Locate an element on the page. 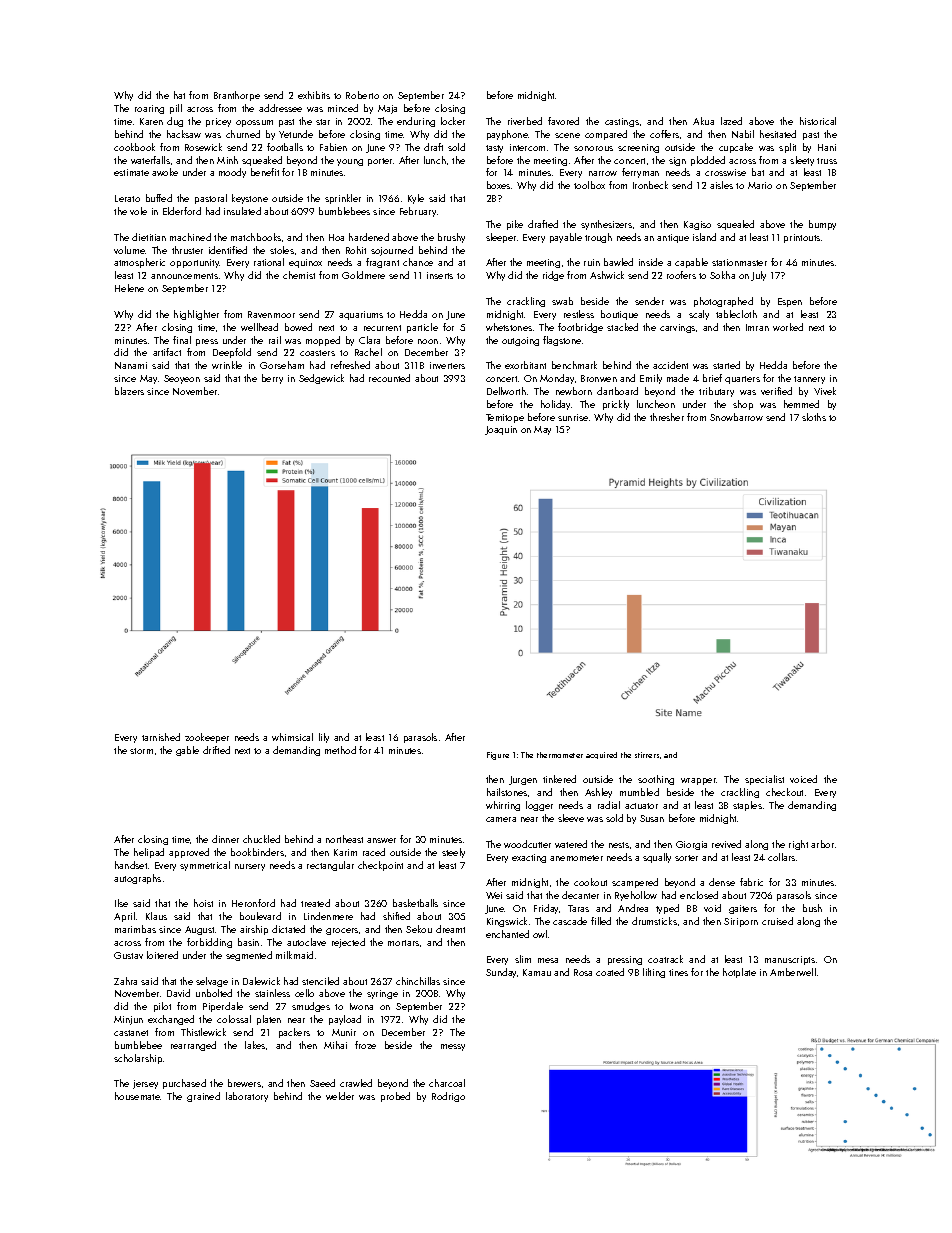 Image resolution: width=952 pixels, height=1233 pixels. inverters is located at coordinates (447, 365).
